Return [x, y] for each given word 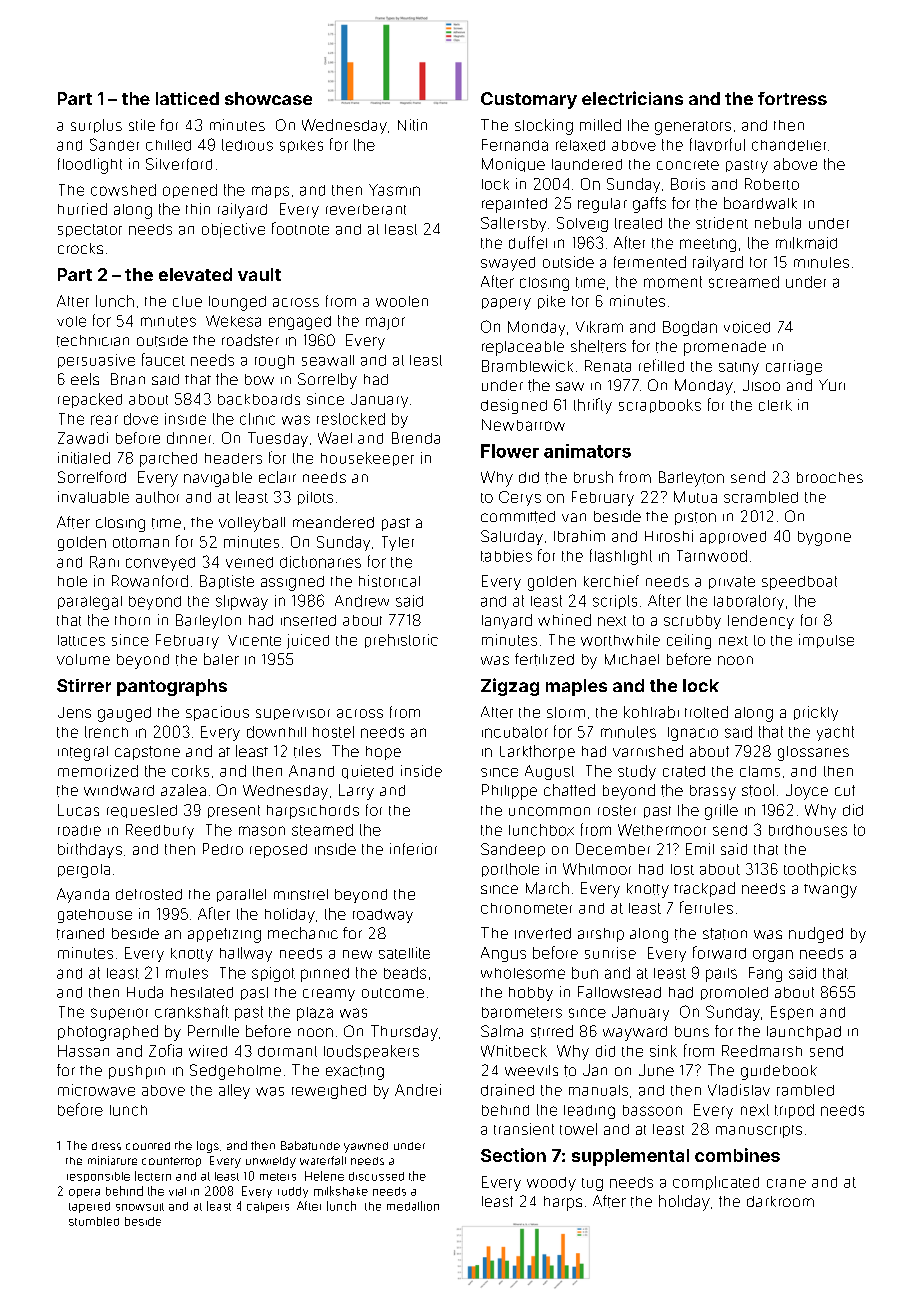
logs [208, 1147]
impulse [826, 641]
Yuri [832, 385]
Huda [145, 992]
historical [389, 581]
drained [507, 1090]
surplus [96, 126]
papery [506, 304]
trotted [706, 712]
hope [383, 753]
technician [93, 341]
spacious [217, 713]
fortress [792, 98]
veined [249, 562]
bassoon [652, 1110]
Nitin [412, 125]
